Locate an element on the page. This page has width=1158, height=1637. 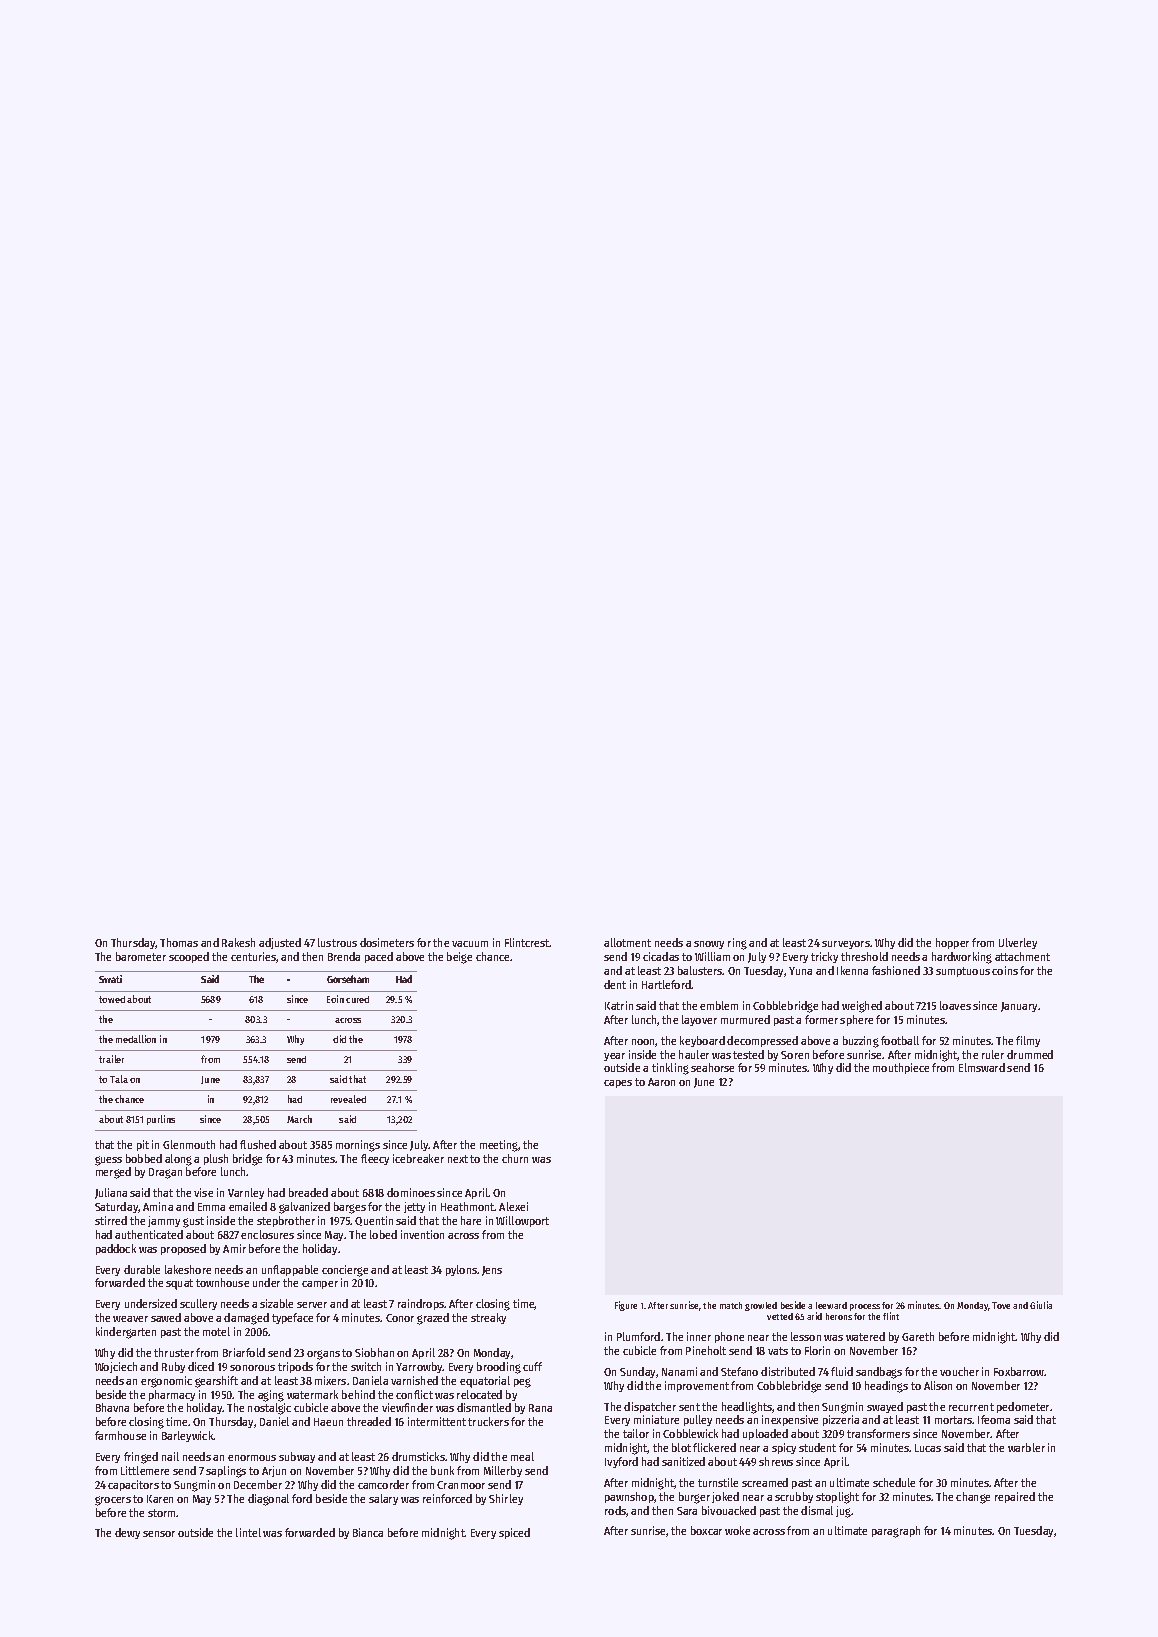
barometer is located at coordinates (141, 956).
